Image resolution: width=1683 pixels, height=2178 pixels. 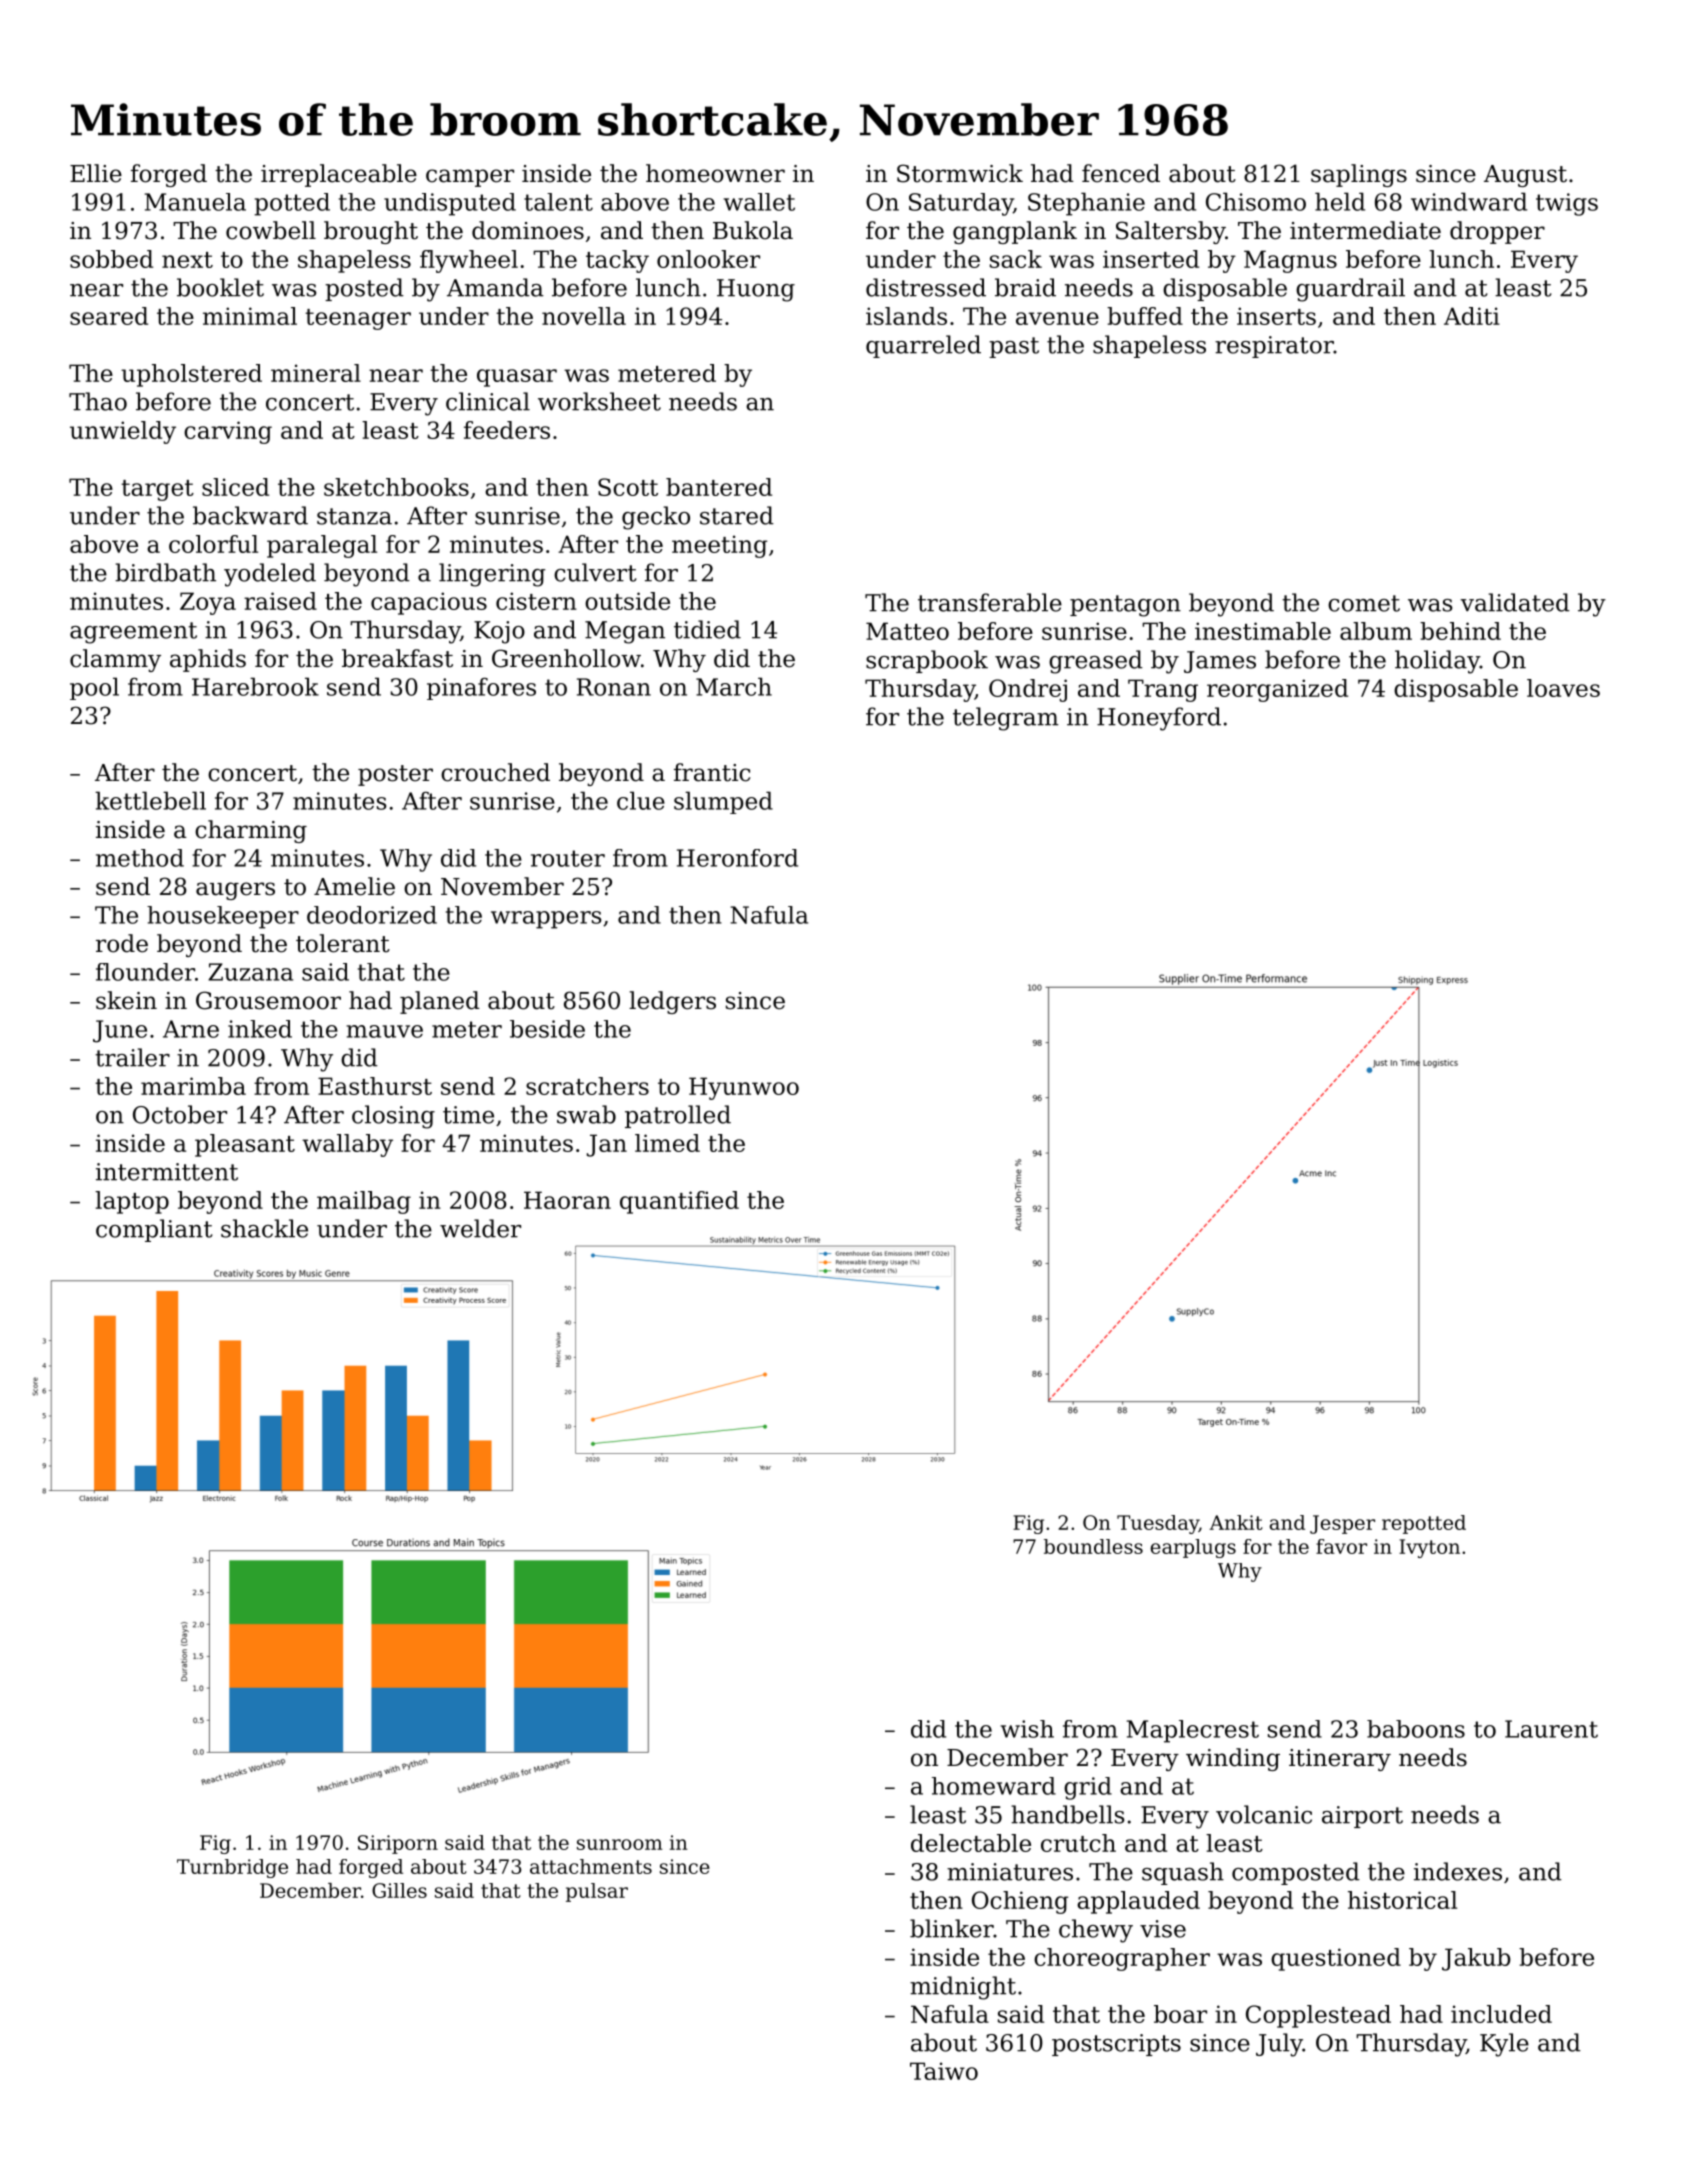 I want to click on Hyunwoo, so click(x=744, y=1088).
